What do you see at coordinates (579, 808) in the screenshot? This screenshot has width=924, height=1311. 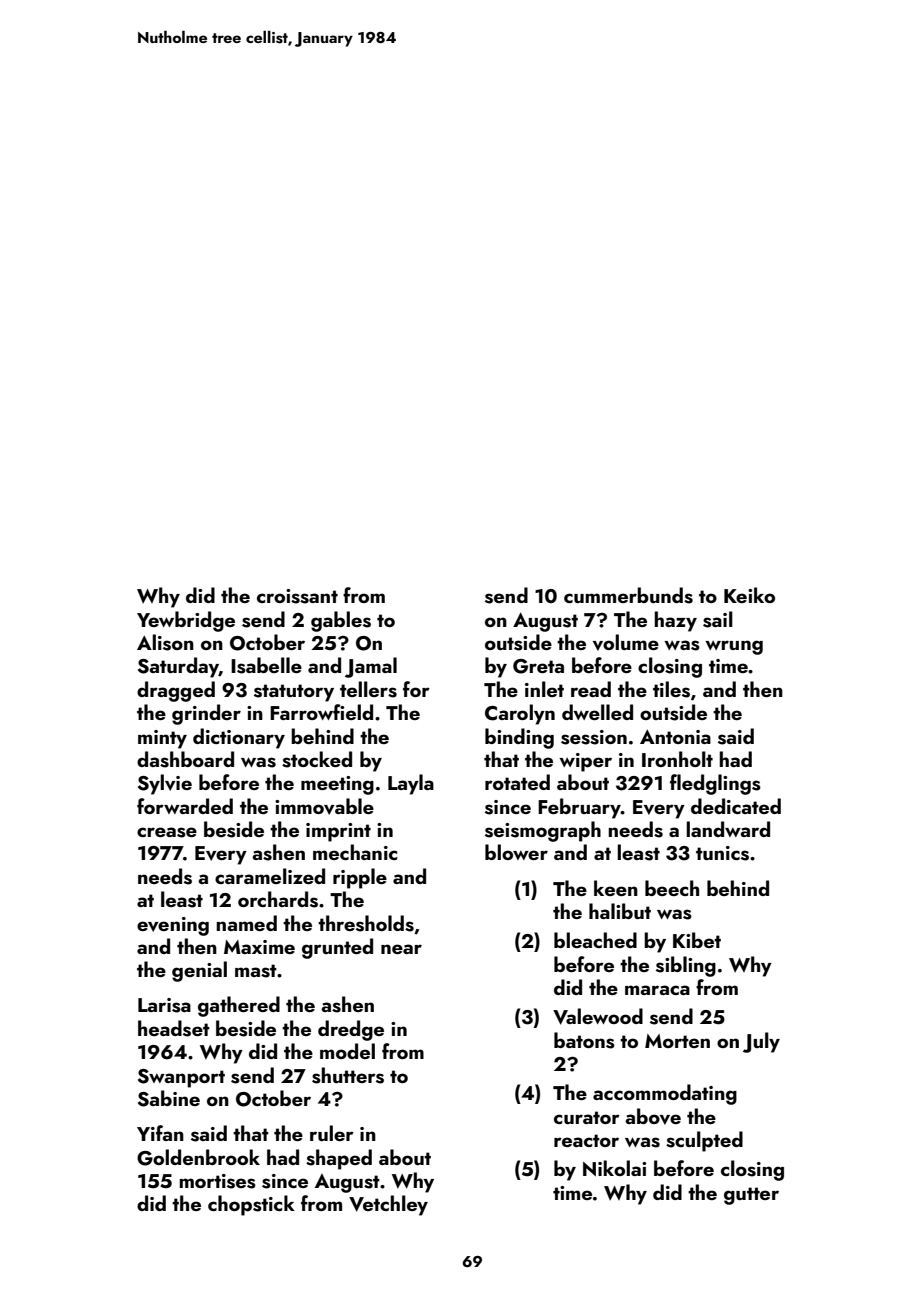 I see `February` at bounding box center [579, 808].
